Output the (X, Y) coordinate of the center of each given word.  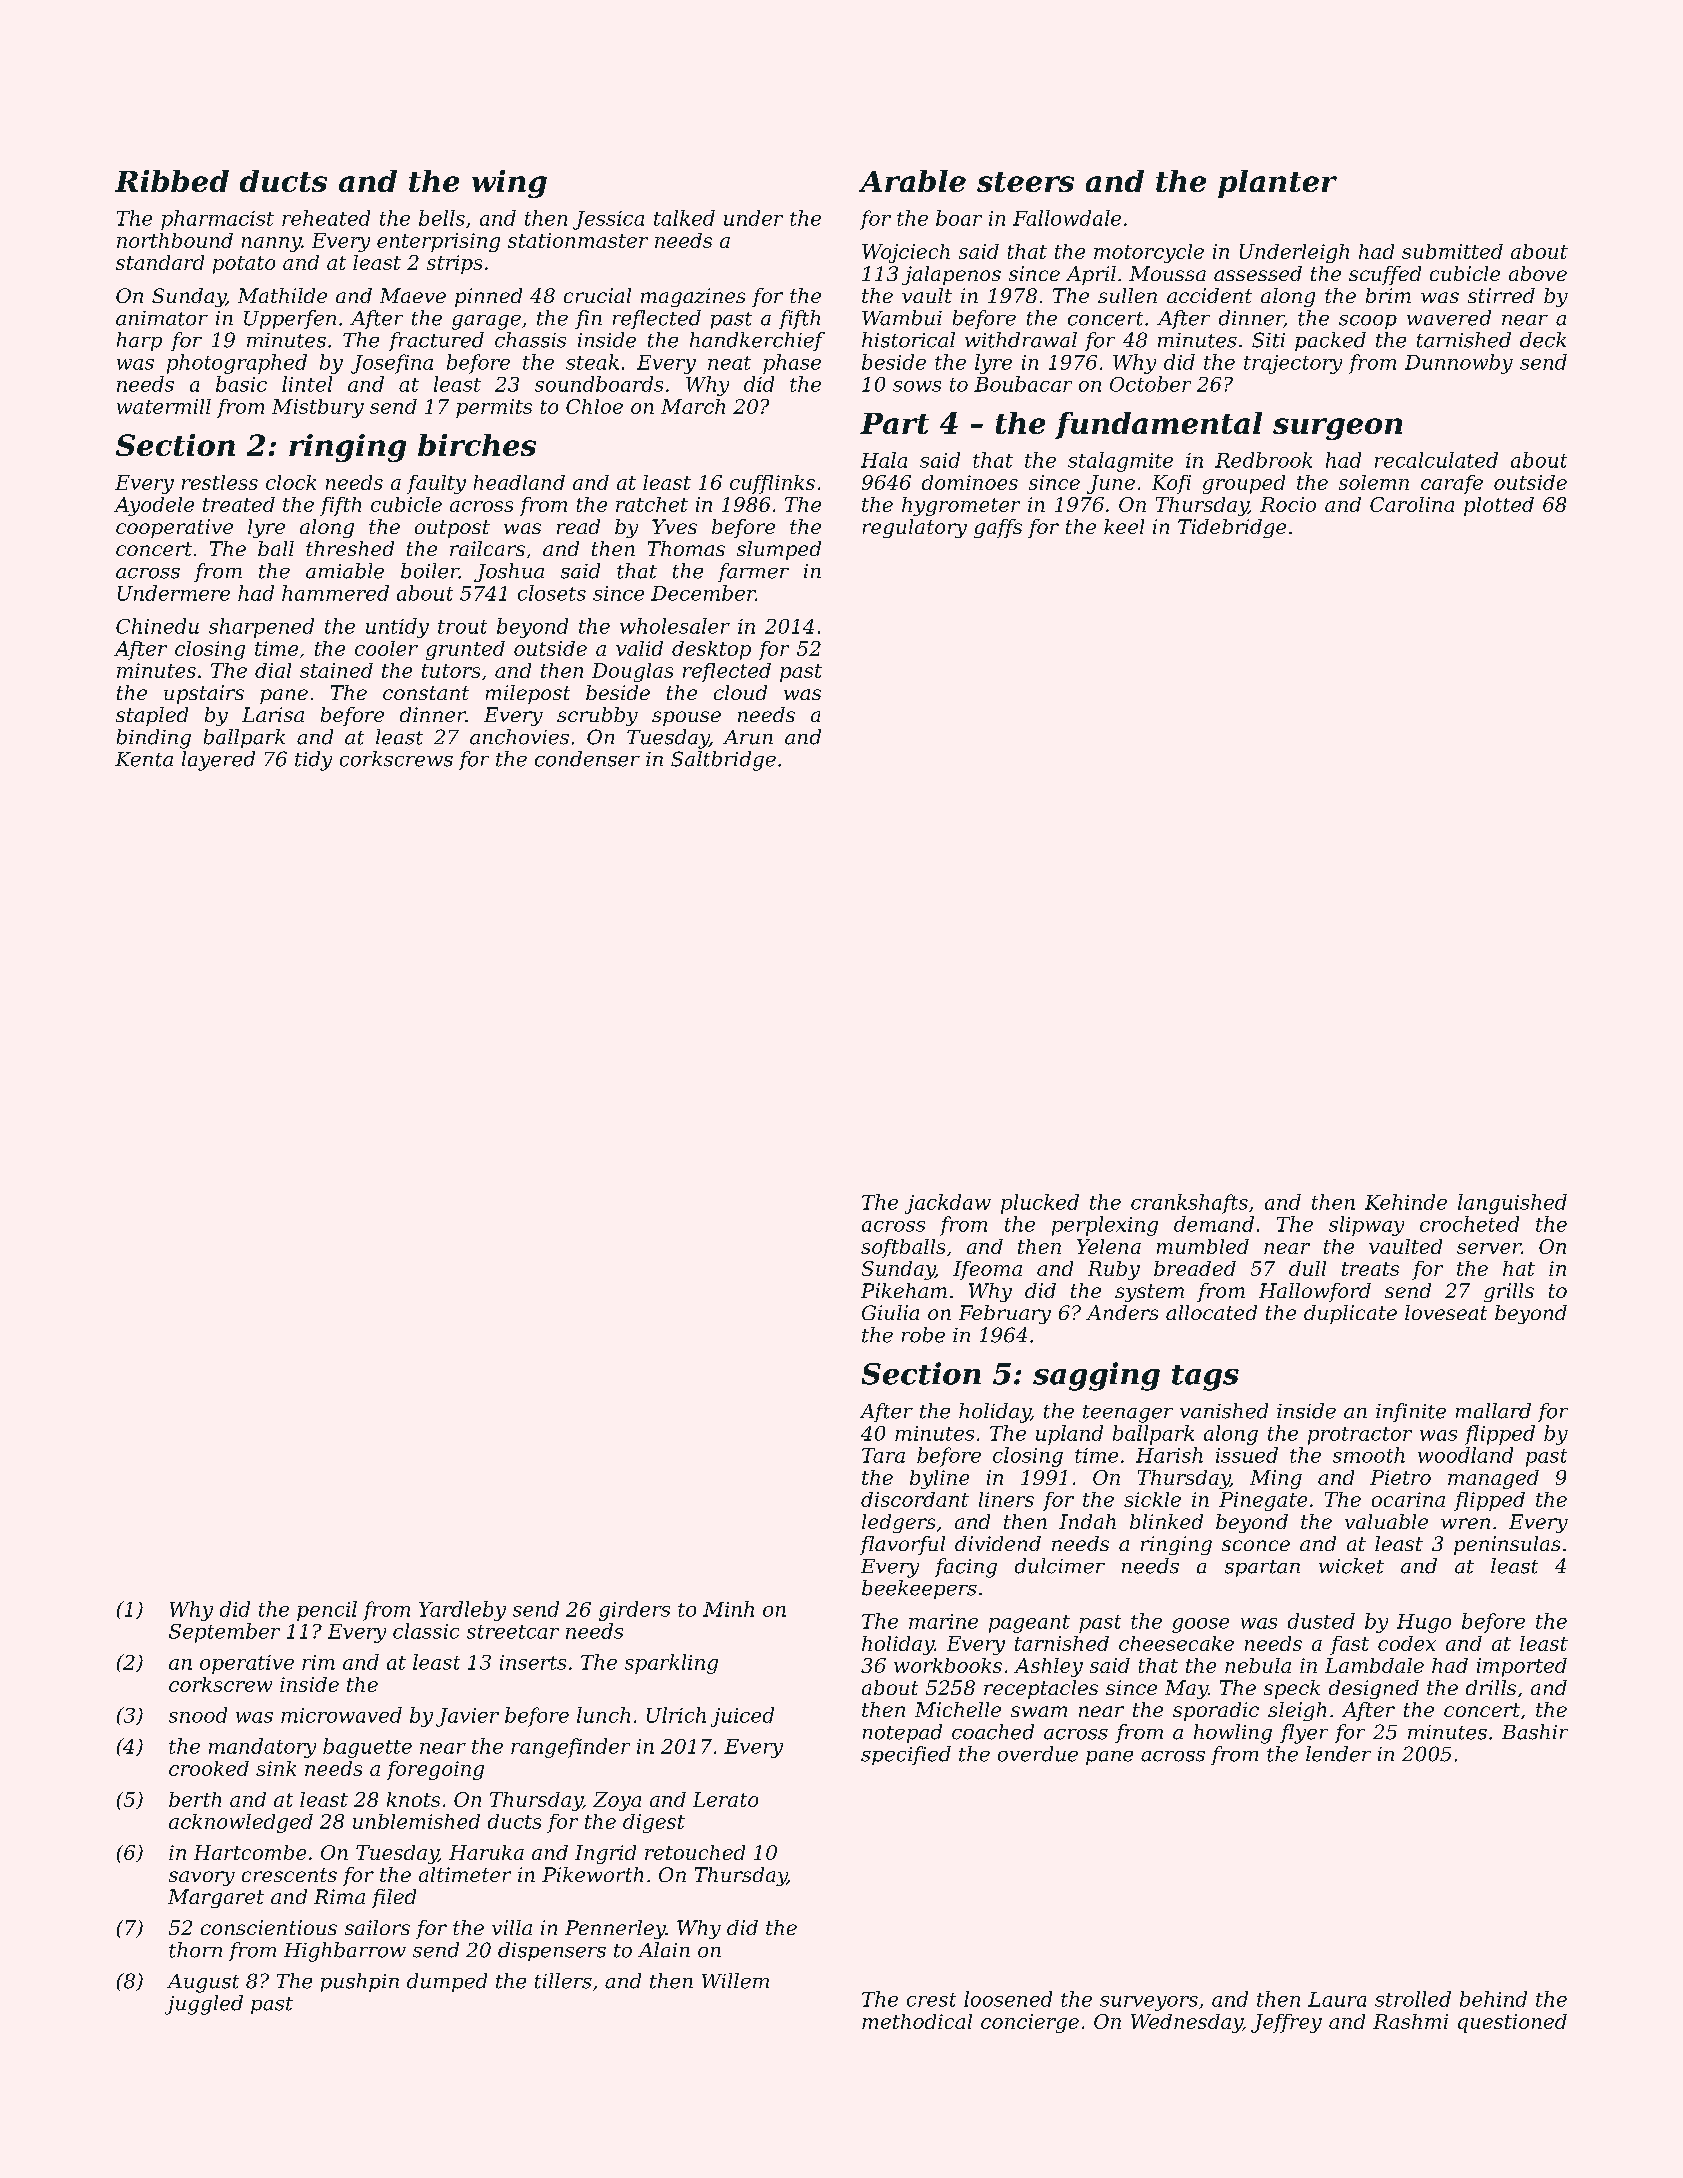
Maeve (413, 295)
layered (218, 761)
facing (966, 1568)
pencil (327, 1611)
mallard (1493, 1411)
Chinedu (157, 626)
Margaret (216, 1898)
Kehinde (1406, 1202)
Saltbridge (723, 761)
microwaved (341, 1715)
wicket (1351, 1566)
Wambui (902, 318)
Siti (1268, 340)
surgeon (1337, 429)
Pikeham (904, 1290)
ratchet (652, 504)
